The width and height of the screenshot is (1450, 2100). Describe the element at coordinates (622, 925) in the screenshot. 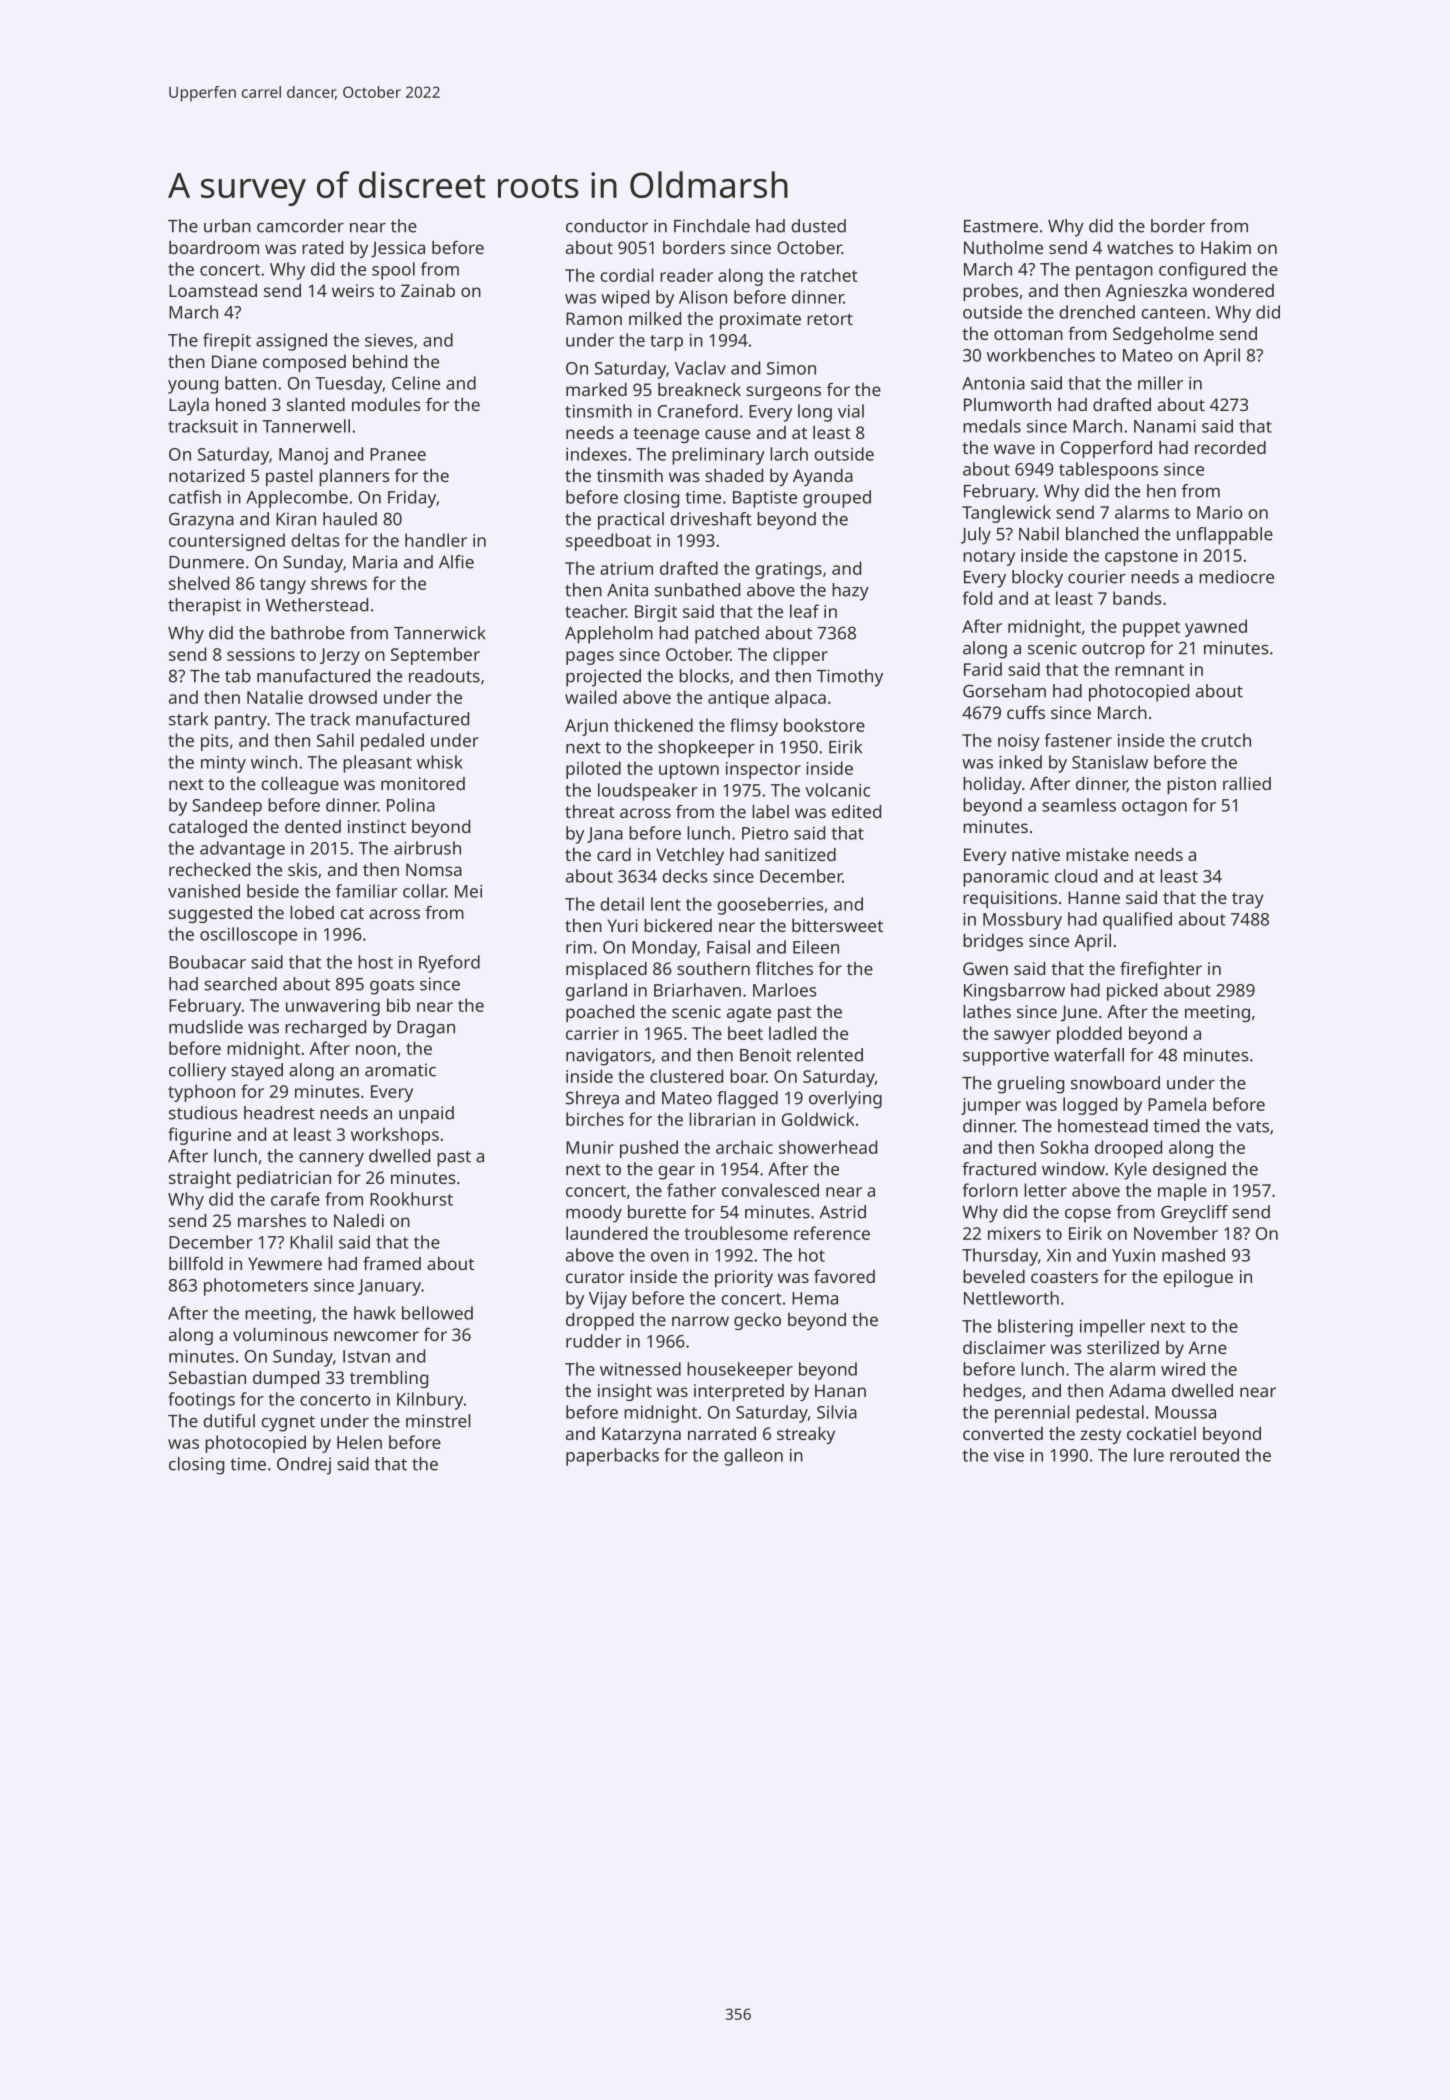

I see `Yuri` at that location.
